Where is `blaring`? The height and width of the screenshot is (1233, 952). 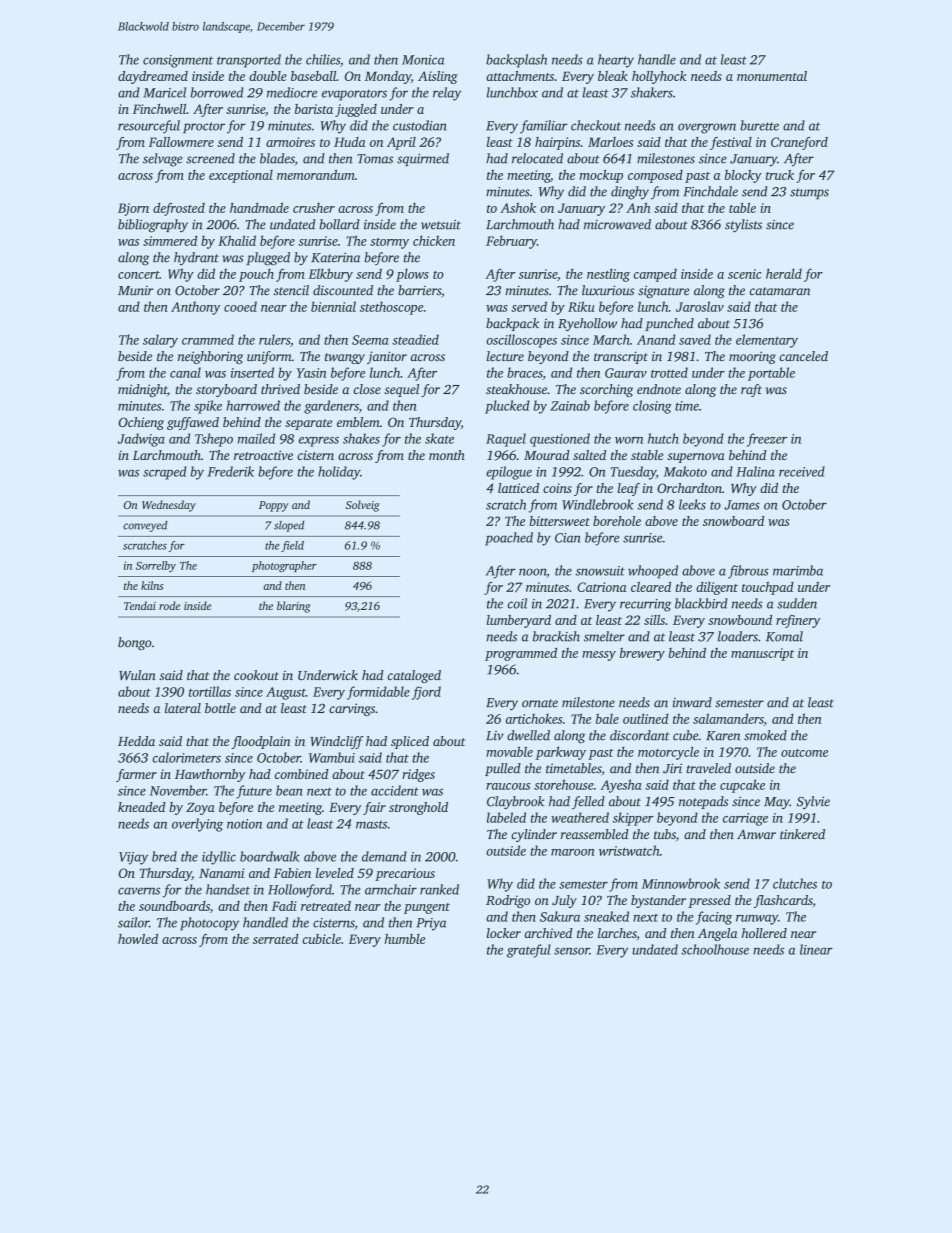 blaring is located at coordinates (294, 607).
